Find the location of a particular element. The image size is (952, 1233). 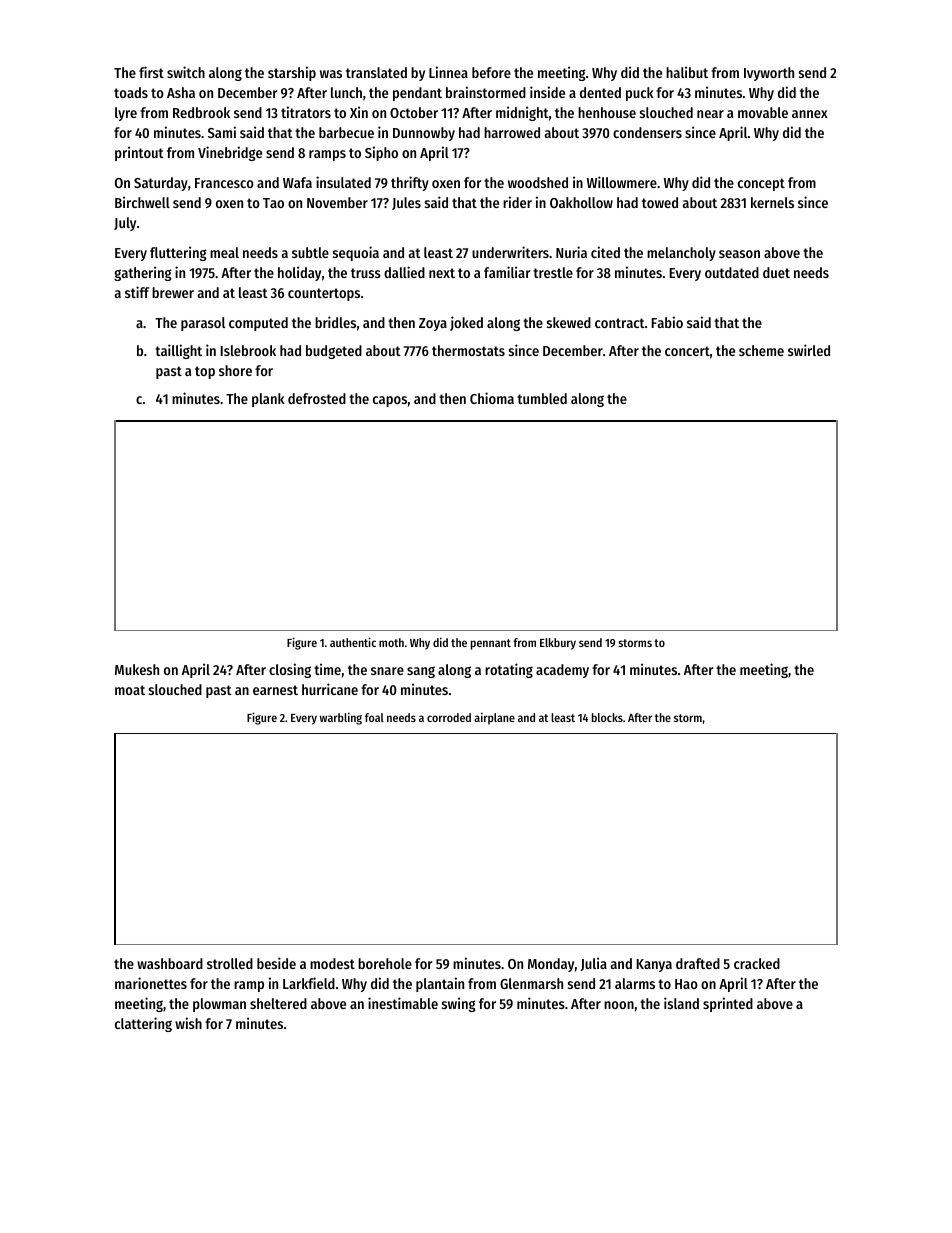

halibut is located at coordinates (687, 72).
